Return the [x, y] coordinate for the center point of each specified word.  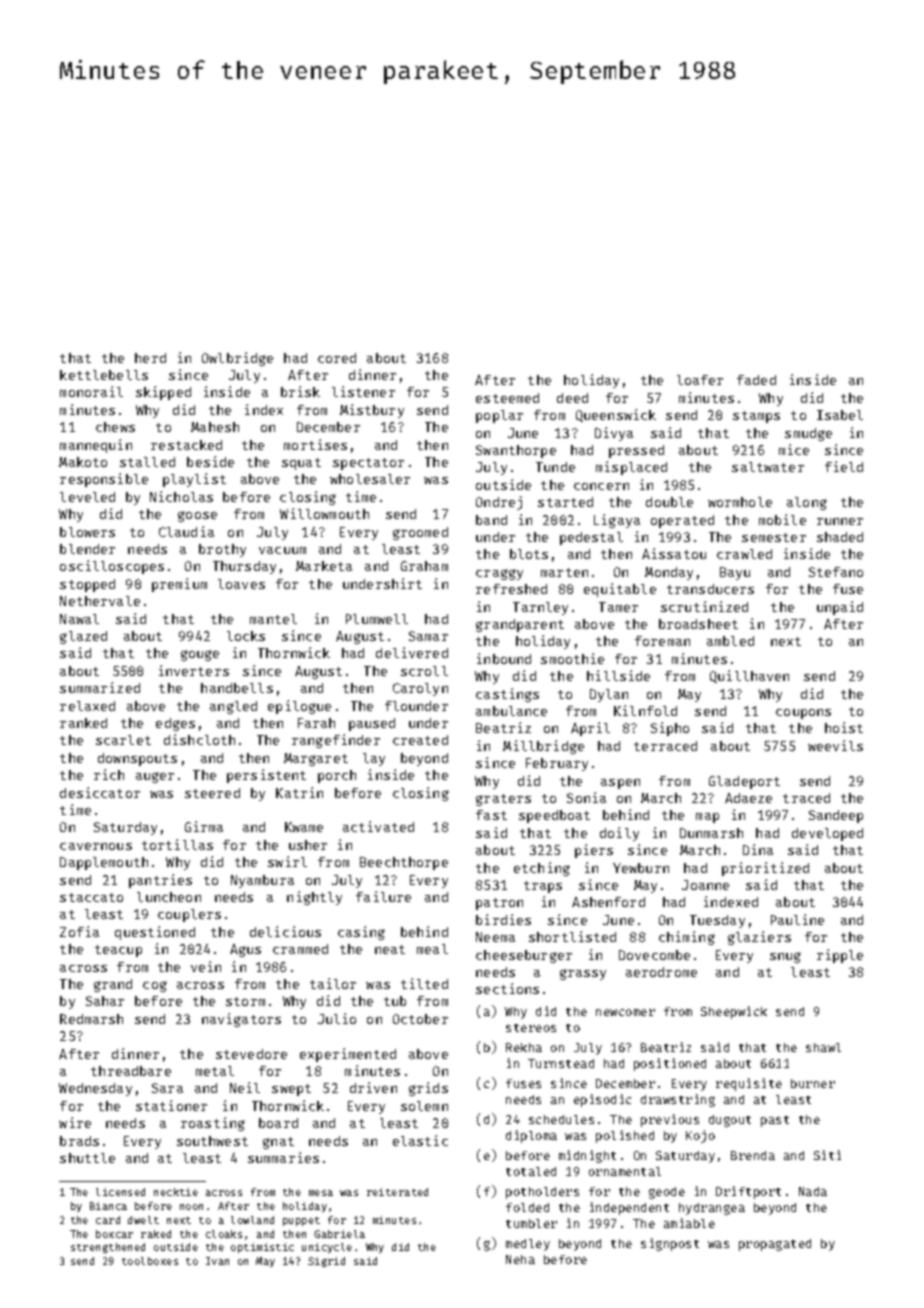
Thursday [244, 567]
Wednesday [95, 1089]
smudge [808, 434]
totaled [531, 1171]
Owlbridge [237, 359]
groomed [420, 533]
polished [625, 1136]
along [807, 503]
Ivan [217, 1261]
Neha [520, 1259]
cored [337, 358]
